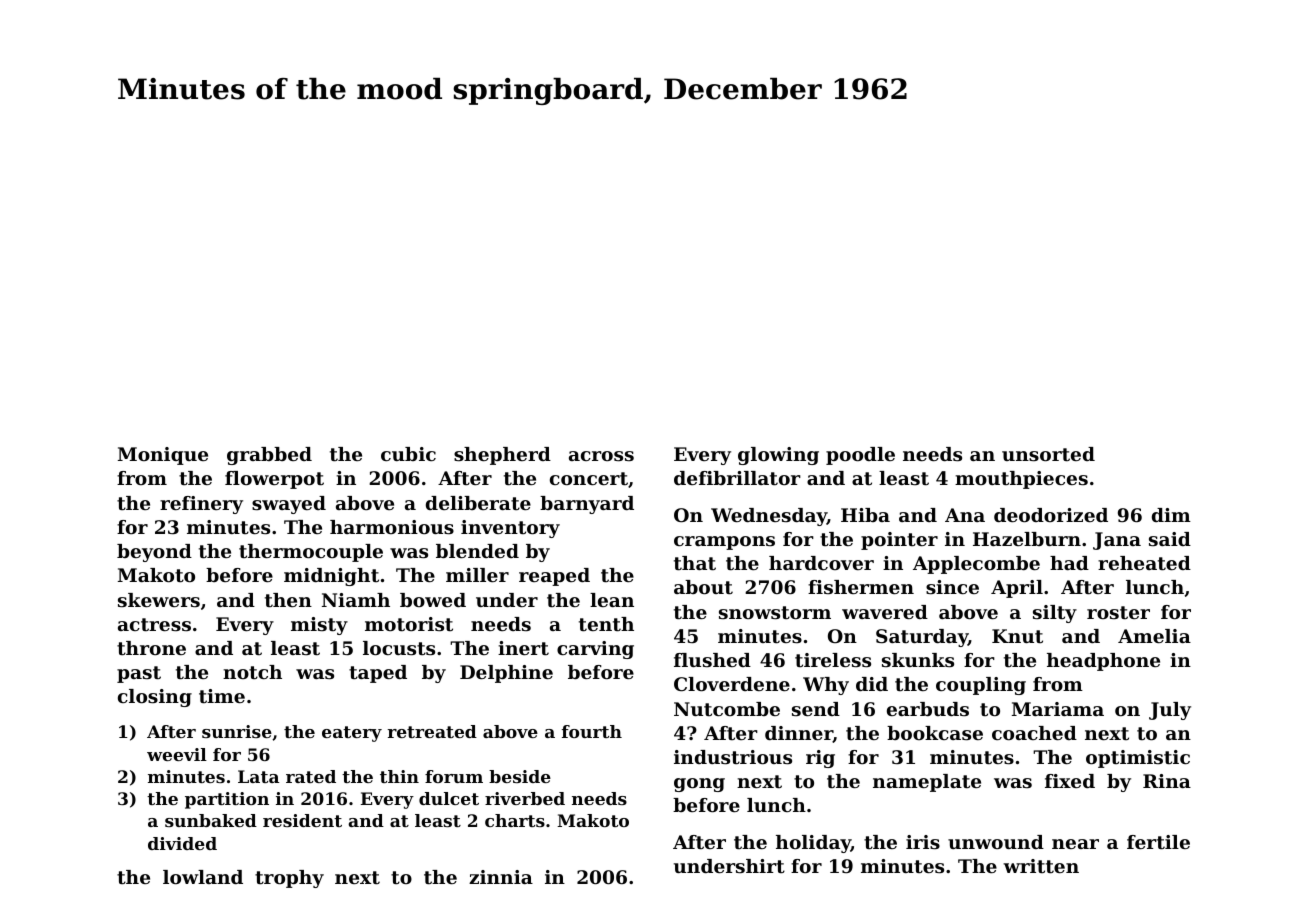 The image size is (1308, 924). What do you see at coordinates (311, 553) in the screenshot?
I see `thermocouple` at bounding box center [311, 553].
